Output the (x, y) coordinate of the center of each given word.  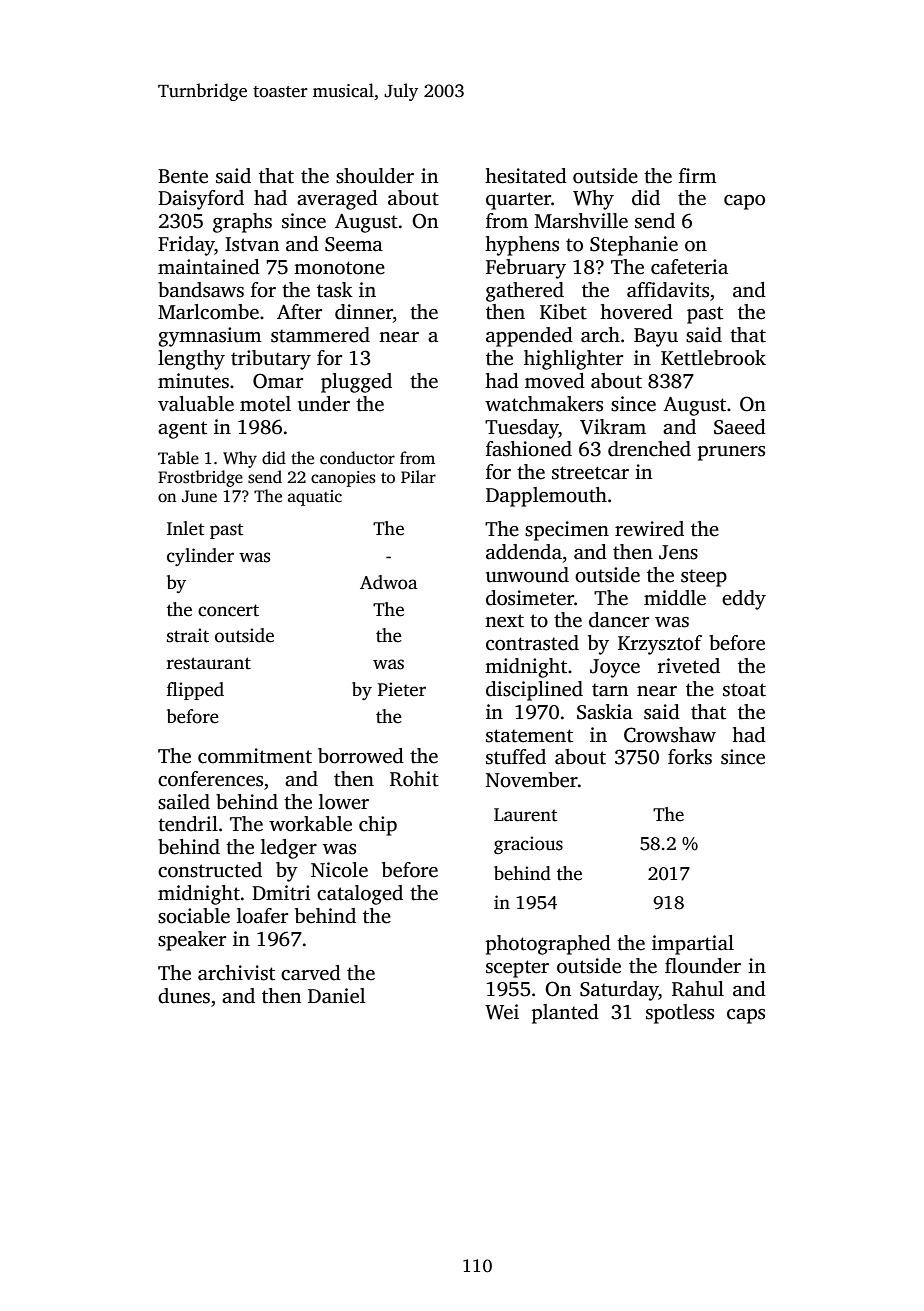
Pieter (402, 689)
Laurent (525, 815)
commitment (255, 756)
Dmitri (281, 893)
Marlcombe (208, 312)
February (526, 269)
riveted (689, 666)
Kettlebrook (713, 358)
